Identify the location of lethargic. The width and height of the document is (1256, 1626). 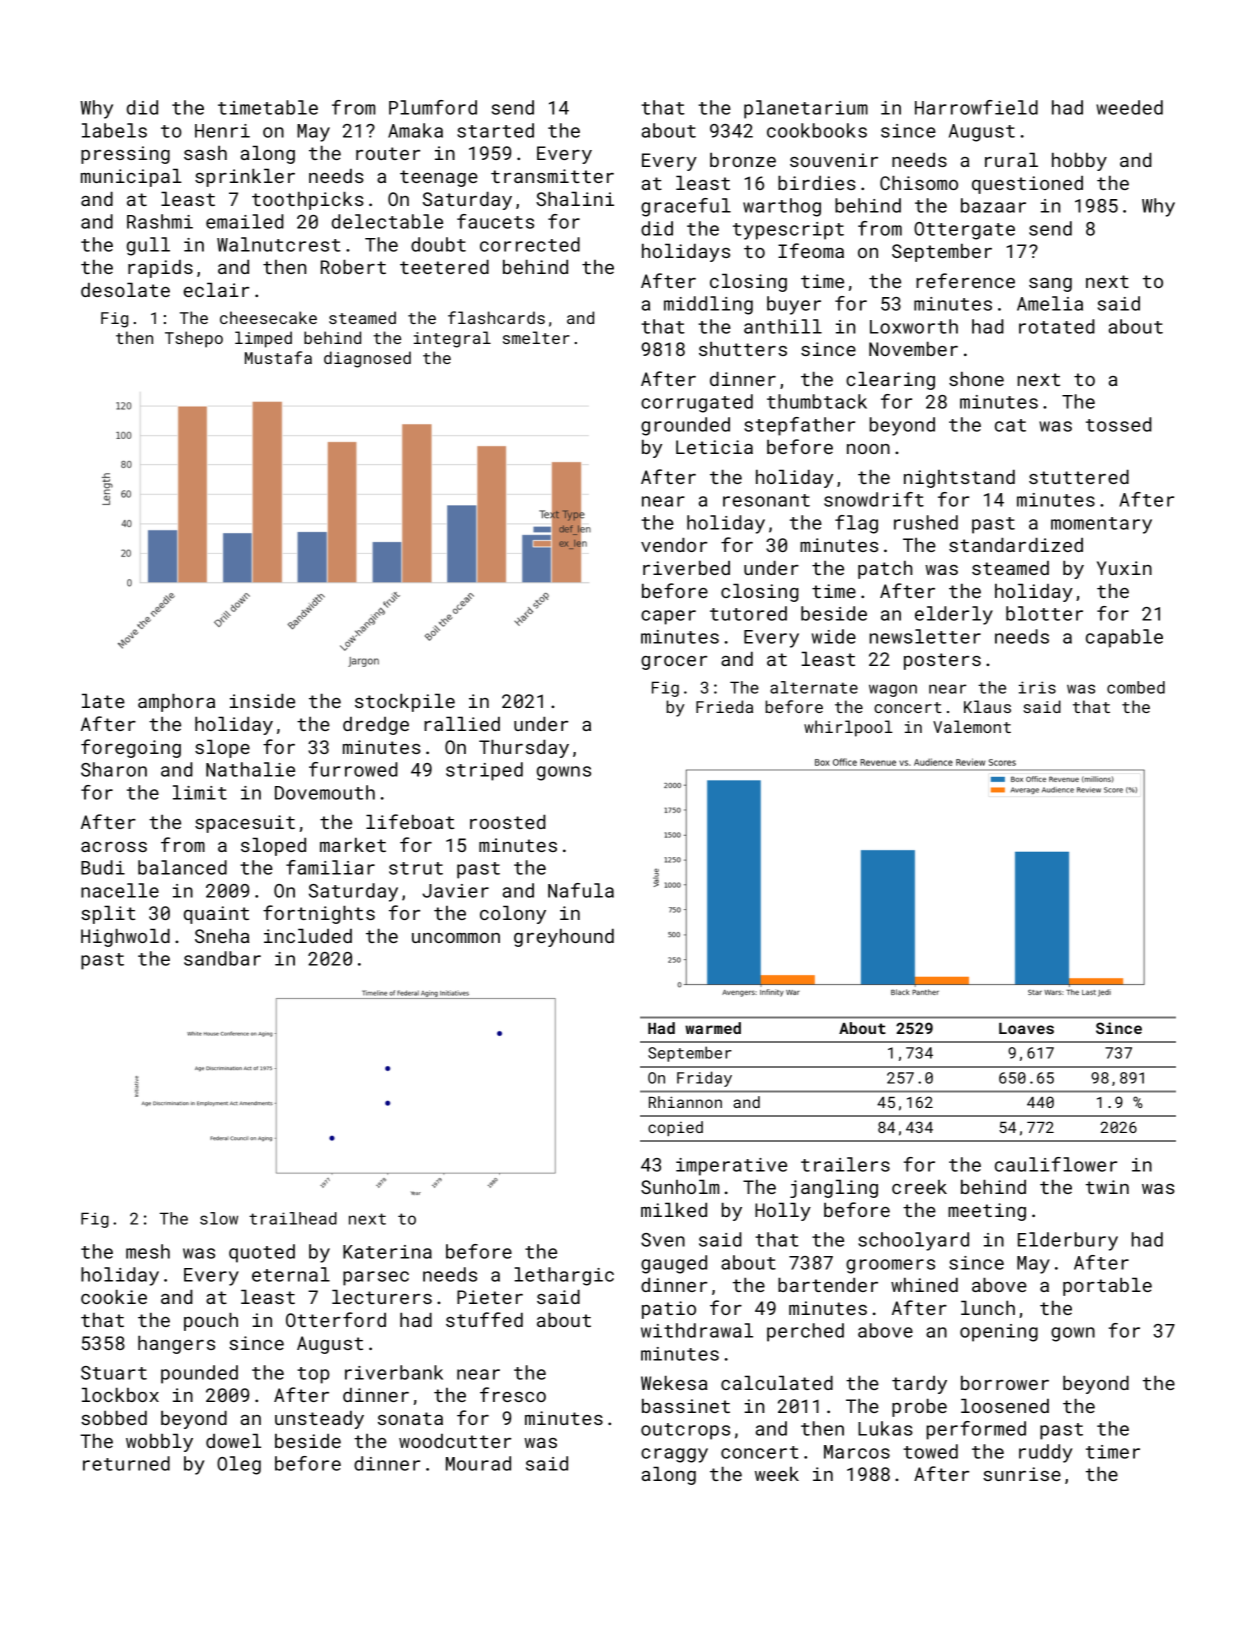
(564, 1276).
